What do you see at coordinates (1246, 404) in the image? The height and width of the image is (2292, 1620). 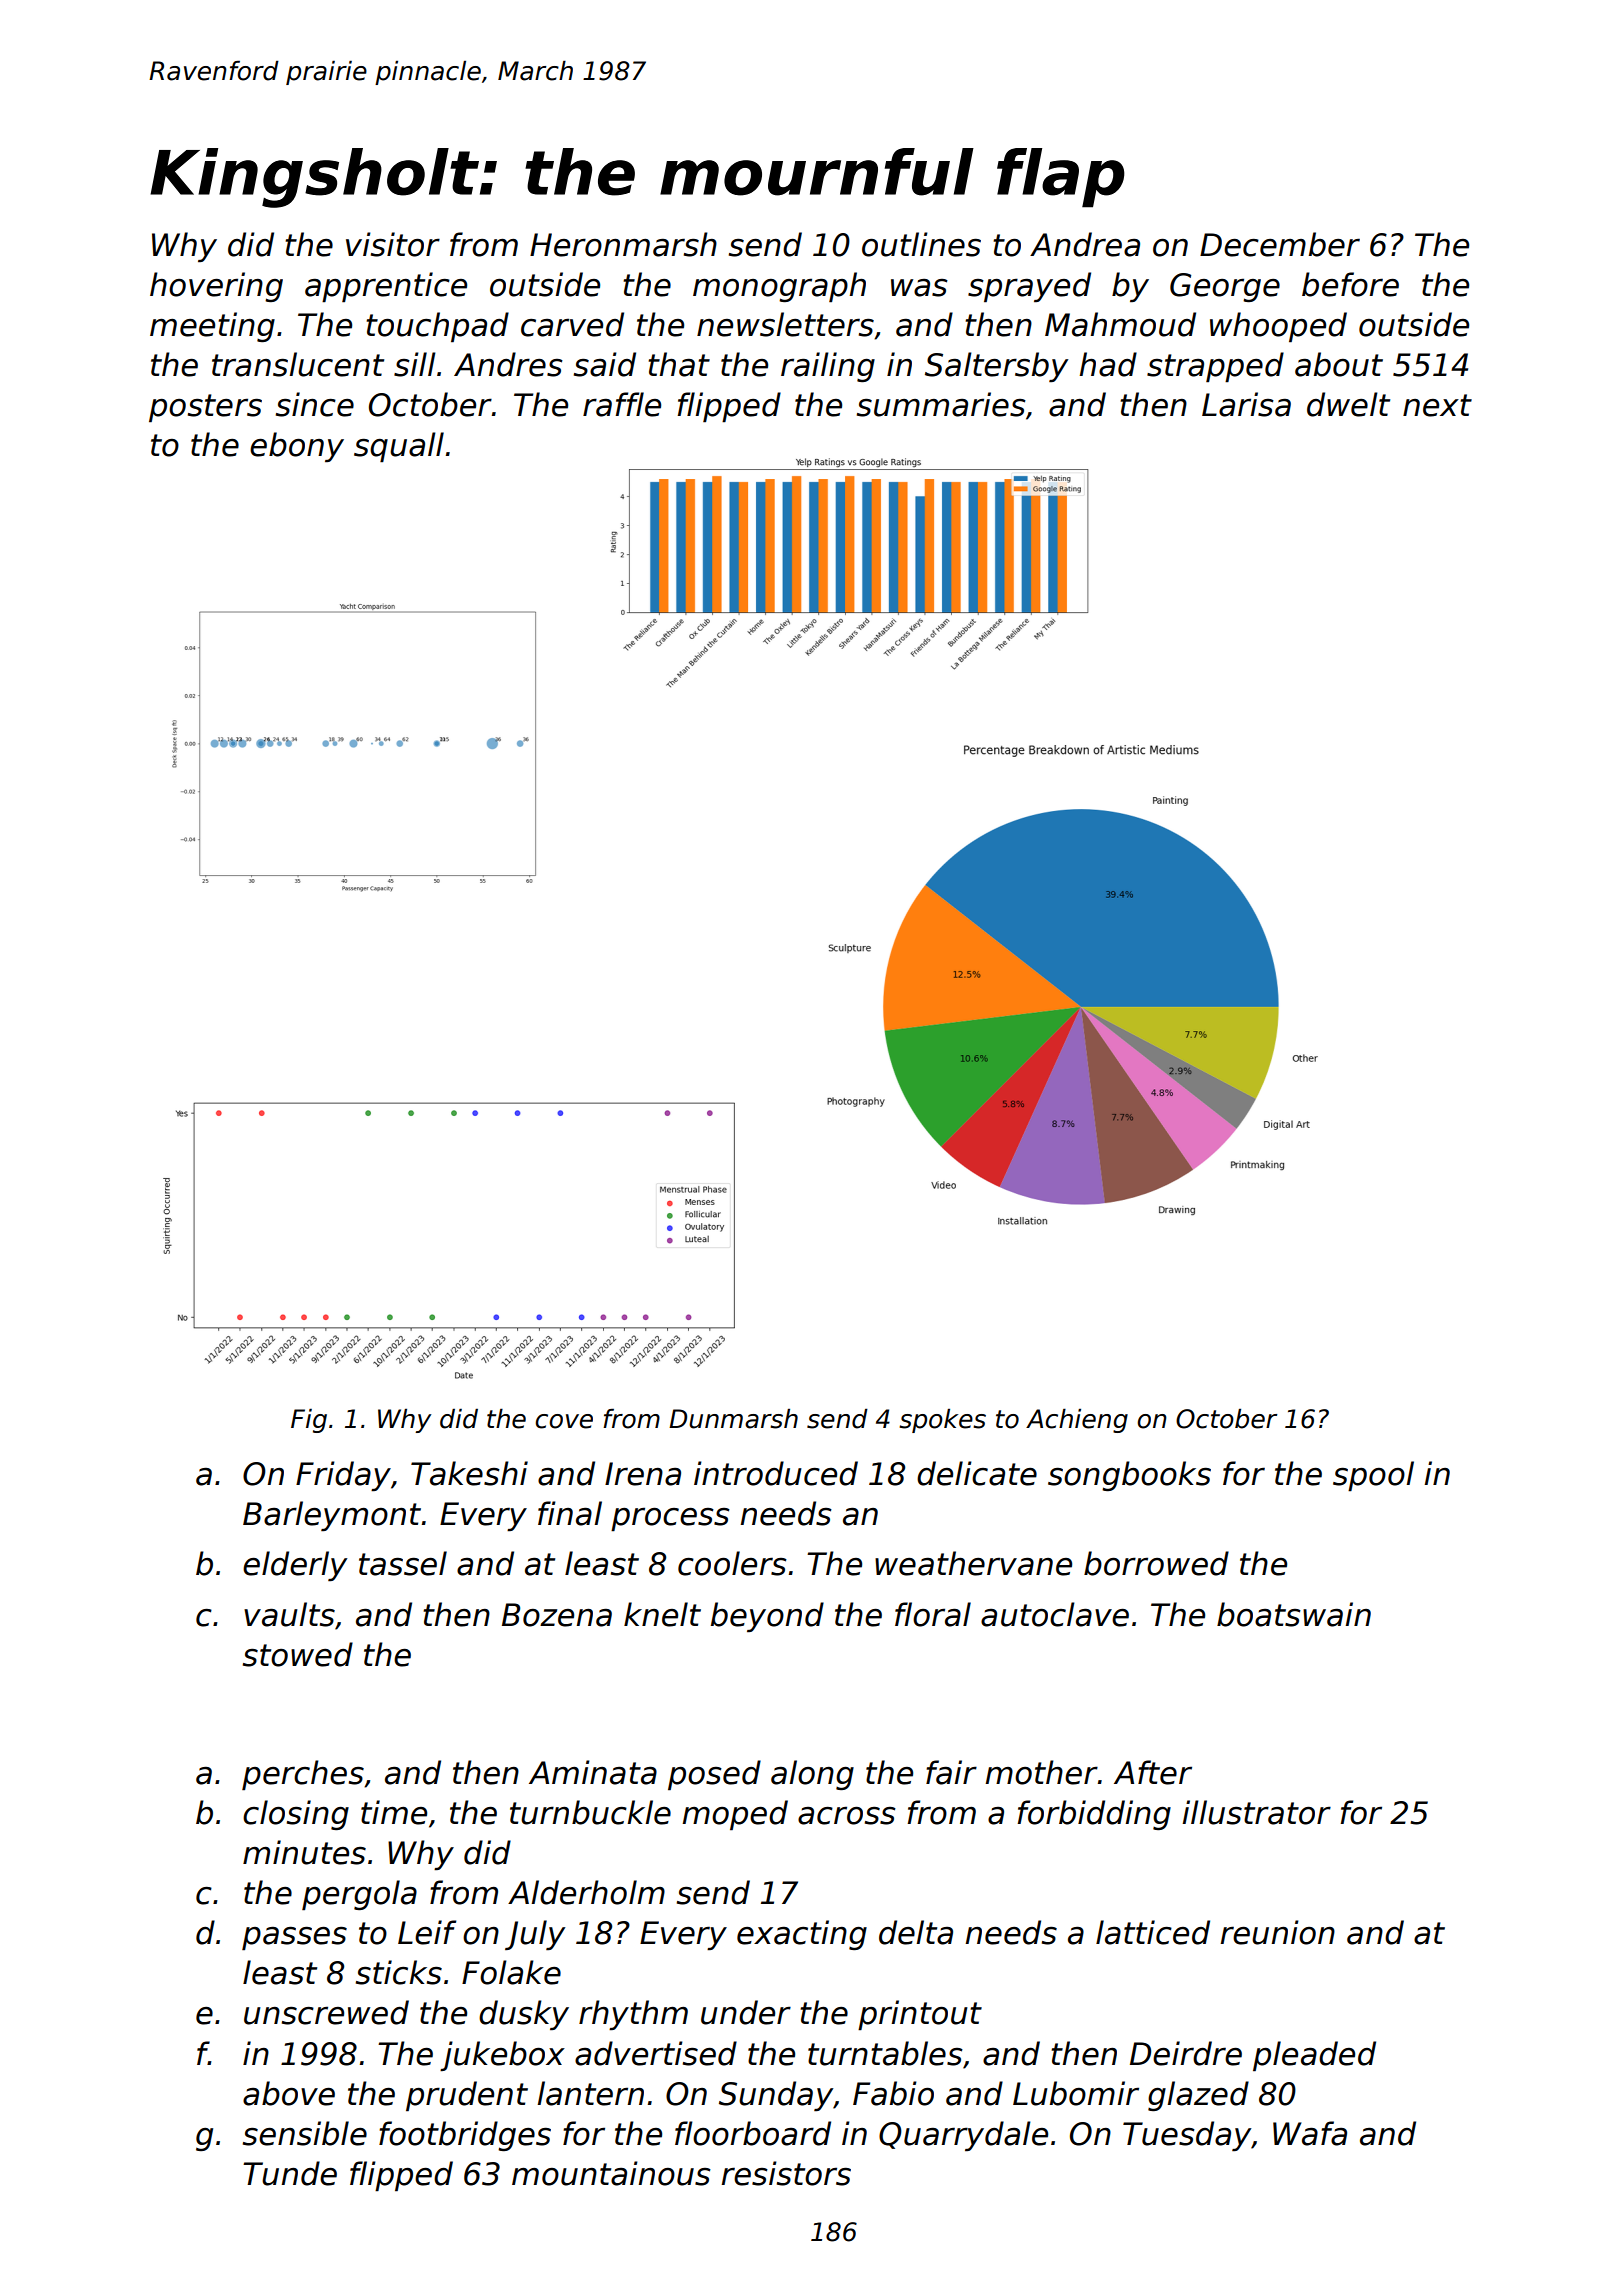 I see `Larisa` at bounding box center [1246, 404].
